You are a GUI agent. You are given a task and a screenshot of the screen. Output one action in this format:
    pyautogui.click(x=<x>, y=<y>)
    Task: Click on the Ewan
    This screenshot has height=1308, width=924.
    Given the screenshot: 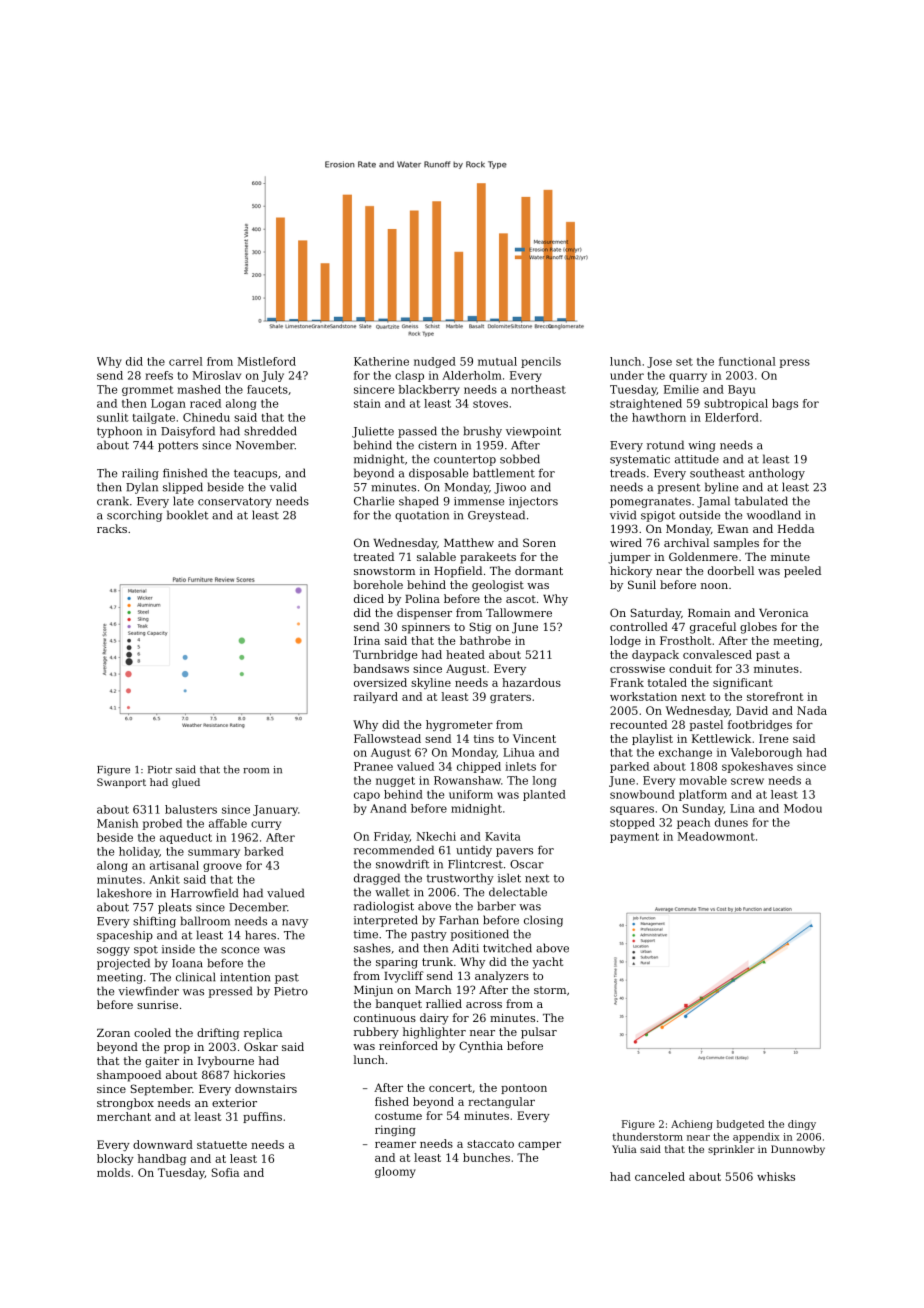 What is the action you would take?
    pyautogui.click(x=733, y=529)
